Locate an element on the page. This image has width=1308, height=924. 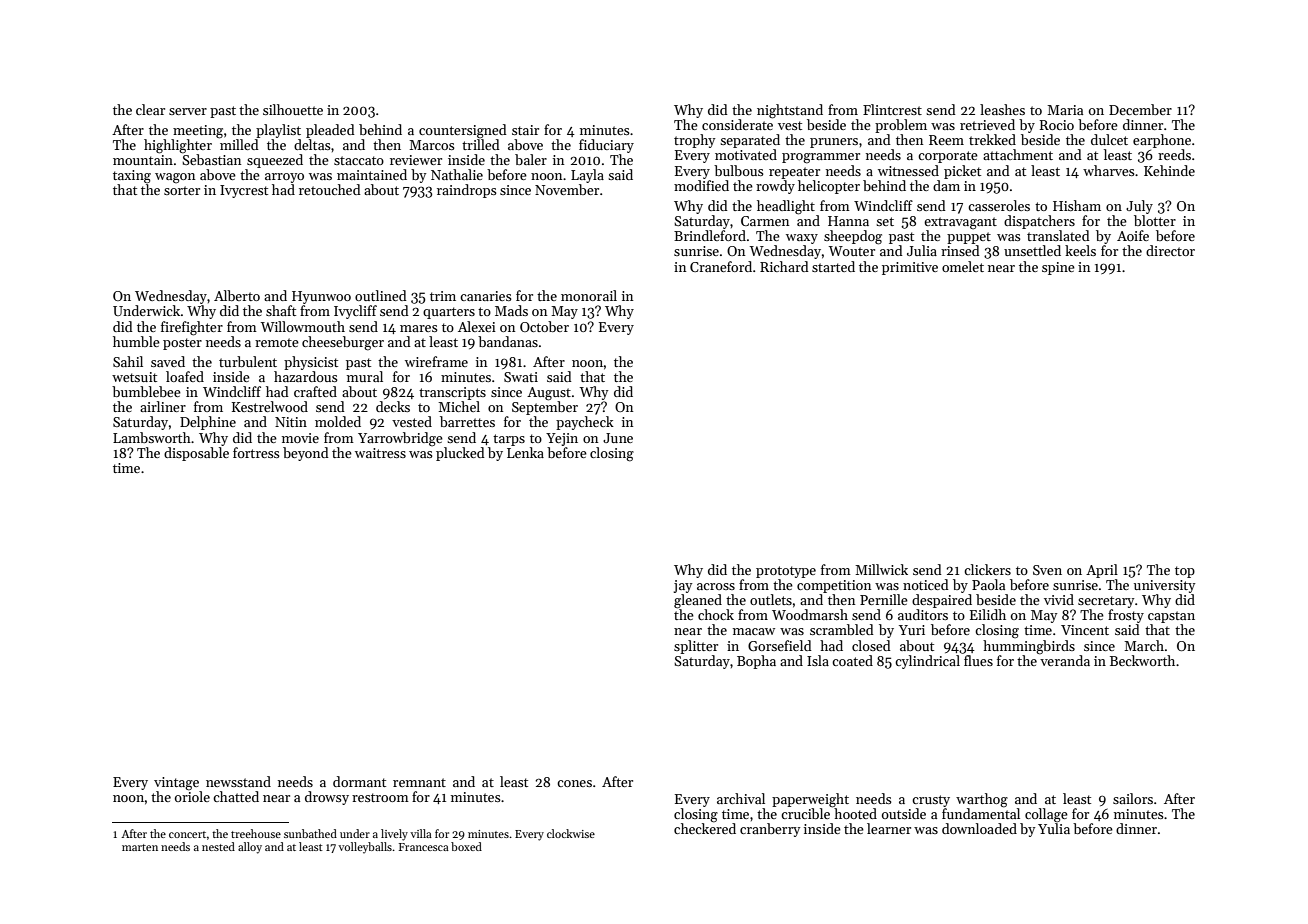
cones is located at coordinates (574, 783).
